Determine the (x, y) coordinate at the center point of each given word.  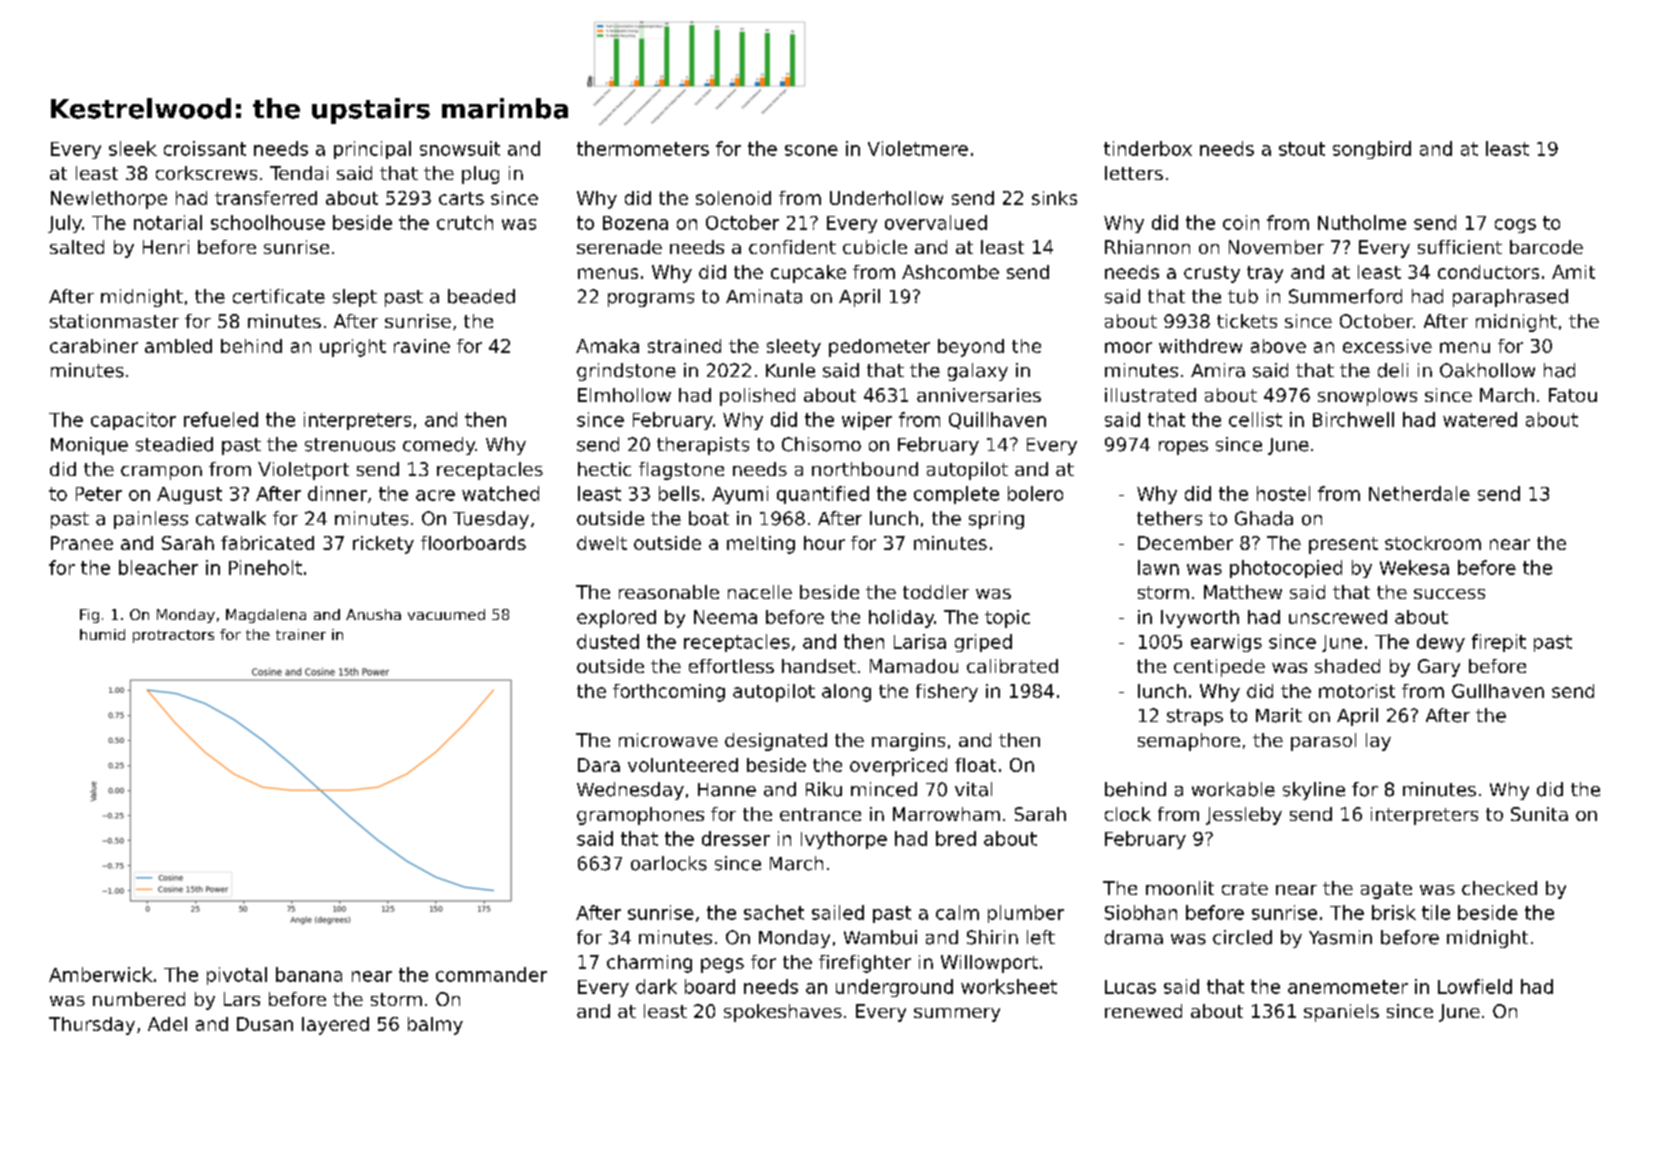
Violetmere (918, 148)
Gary (1439, 668)
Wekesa (1414, 567)
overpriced (898, 767)
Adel (167, 1024)
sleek (133, 148)
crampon (161, 473)
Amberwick (101, 974)
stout (1302, 149)
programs (651, 300)
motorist (1357, 691)
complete (956, 495)
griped (983, 643)
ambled (178, 346)
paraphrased (1510, 298)
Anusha (373, 614)
